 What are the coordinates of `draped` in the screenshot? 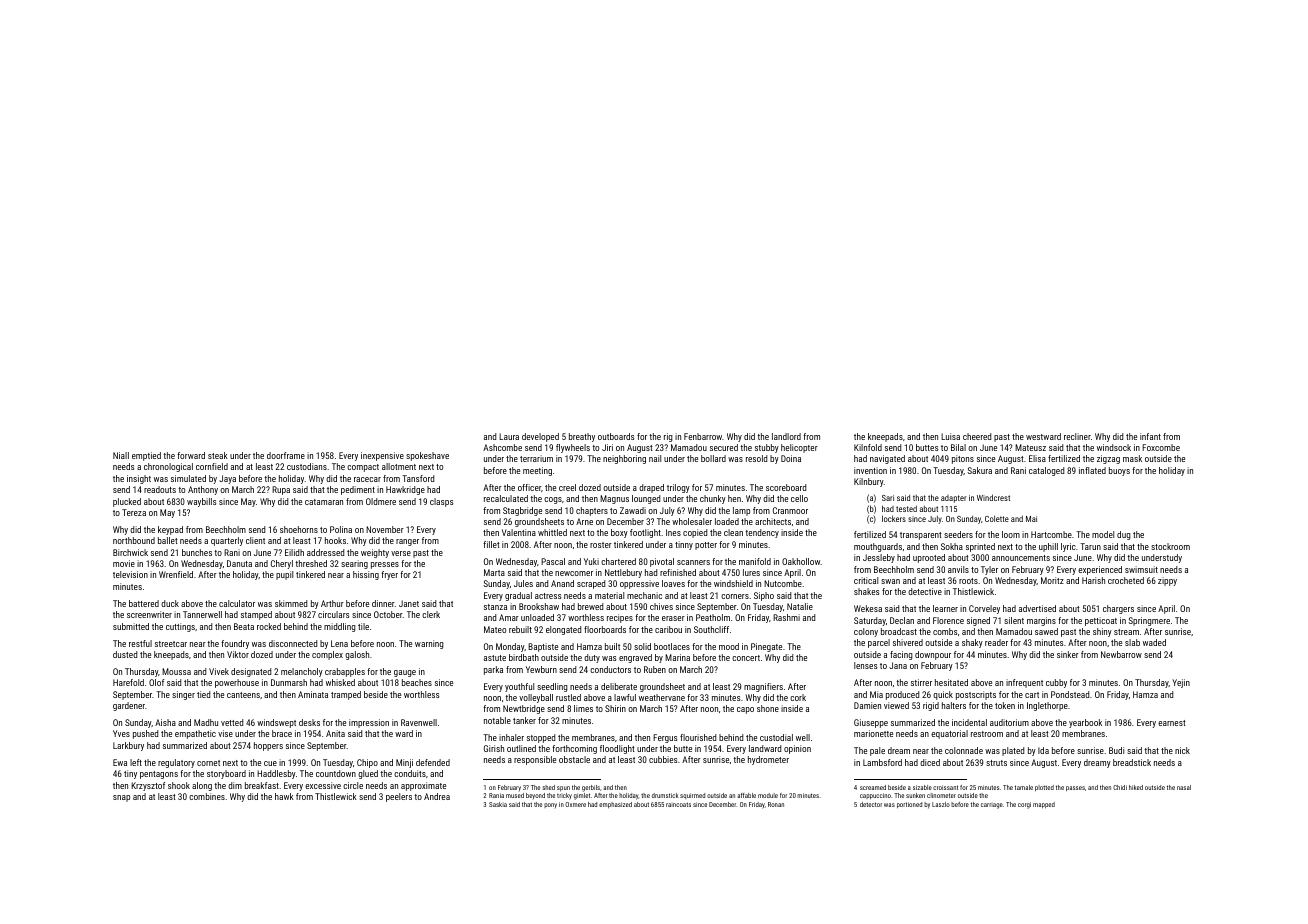 It's located at (651, 488).
